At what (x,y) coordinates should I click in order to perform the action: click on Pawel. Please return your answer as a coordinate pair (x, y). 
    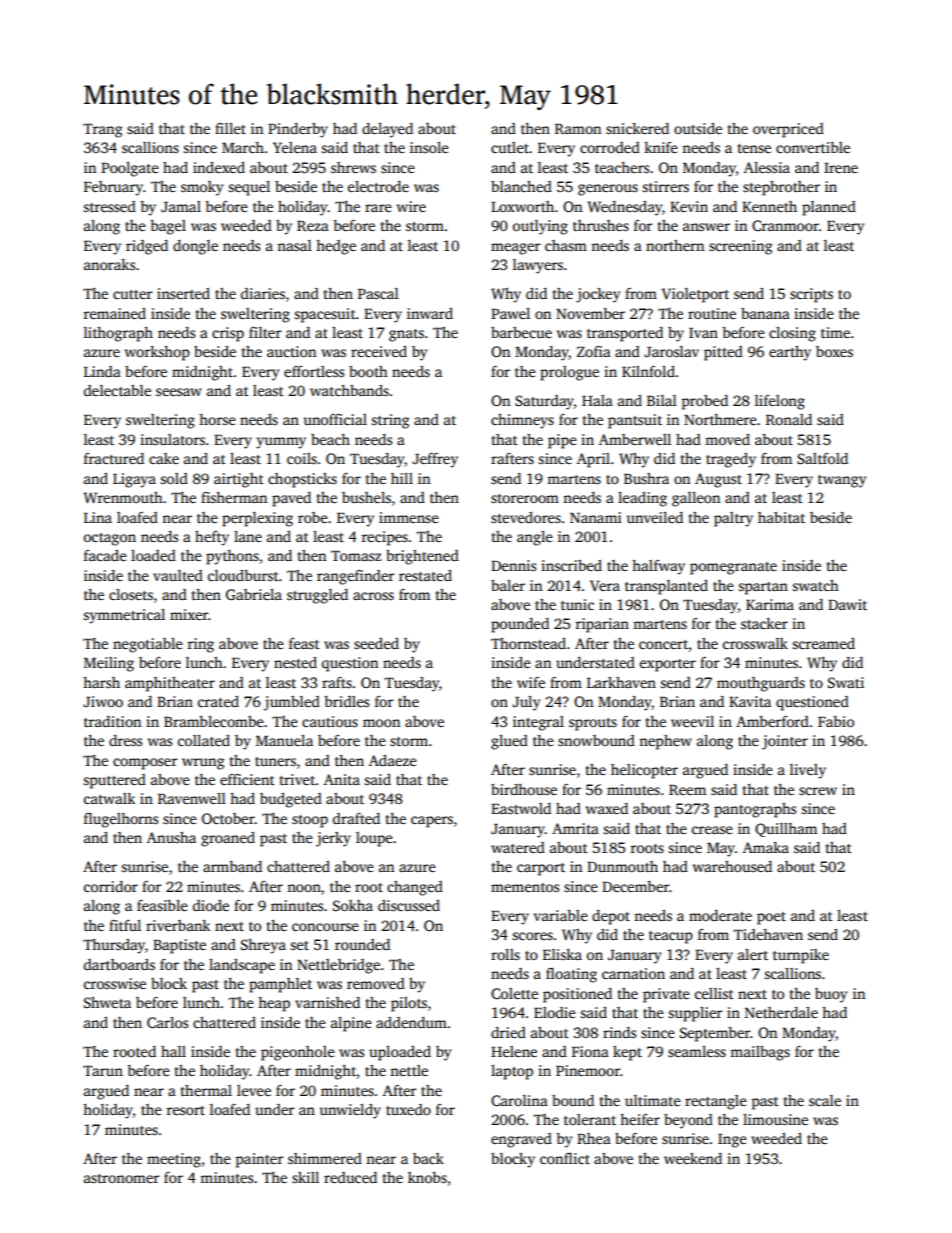
    Looking at the image, I should click on (510, 313).
